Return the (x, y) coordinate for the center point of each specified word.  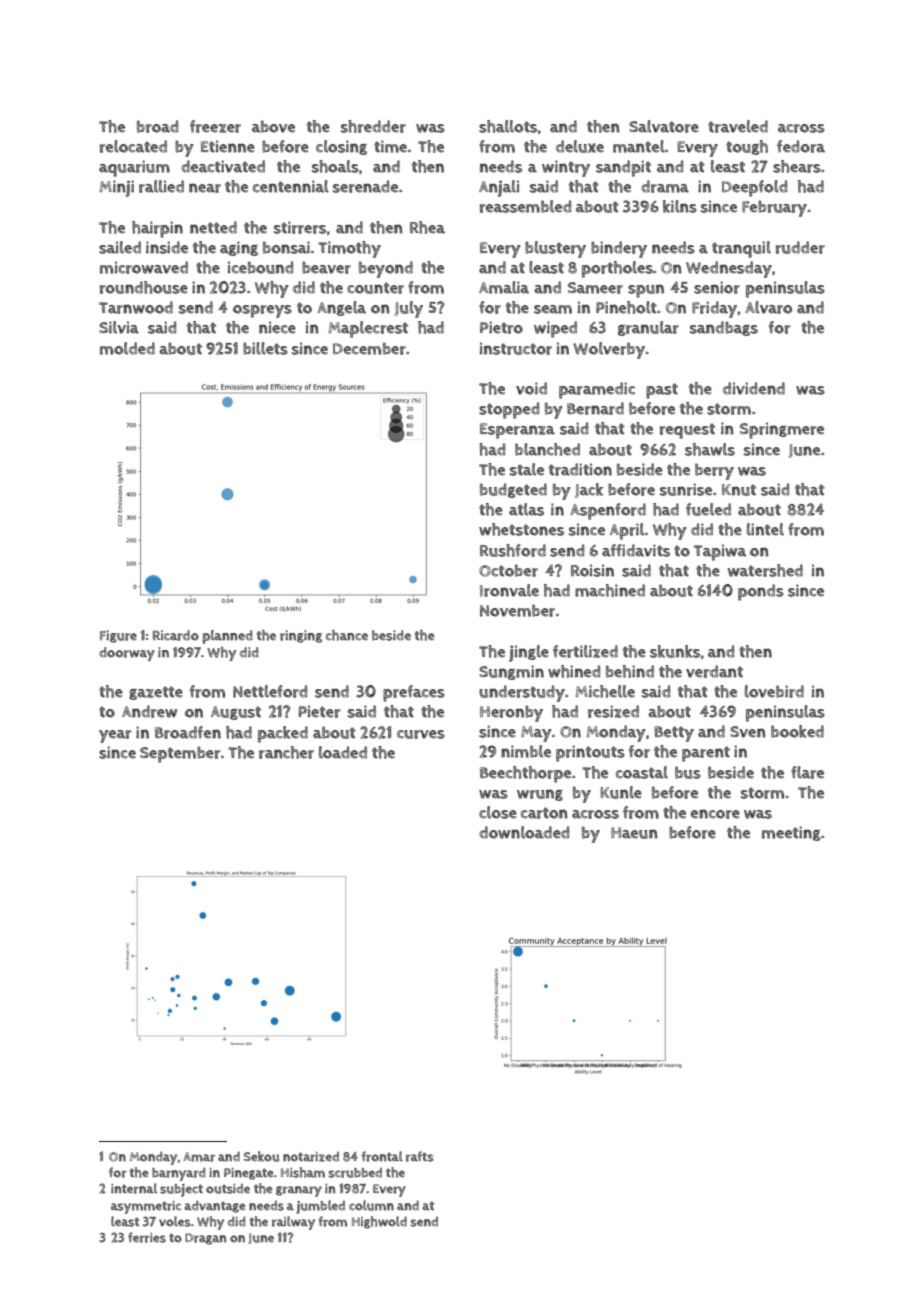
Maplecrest (368, 329)
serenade (365, 186)
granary (299, 1191)
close (498, 812)
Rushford (513, 550)
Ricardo (176, 635)
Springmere (782, 430)
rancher (286, 752)
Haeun (634, 833)
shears (797, 166)
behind (630, 671)
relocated (133, 146)
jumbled (320, 1207)
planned (227, 637)
